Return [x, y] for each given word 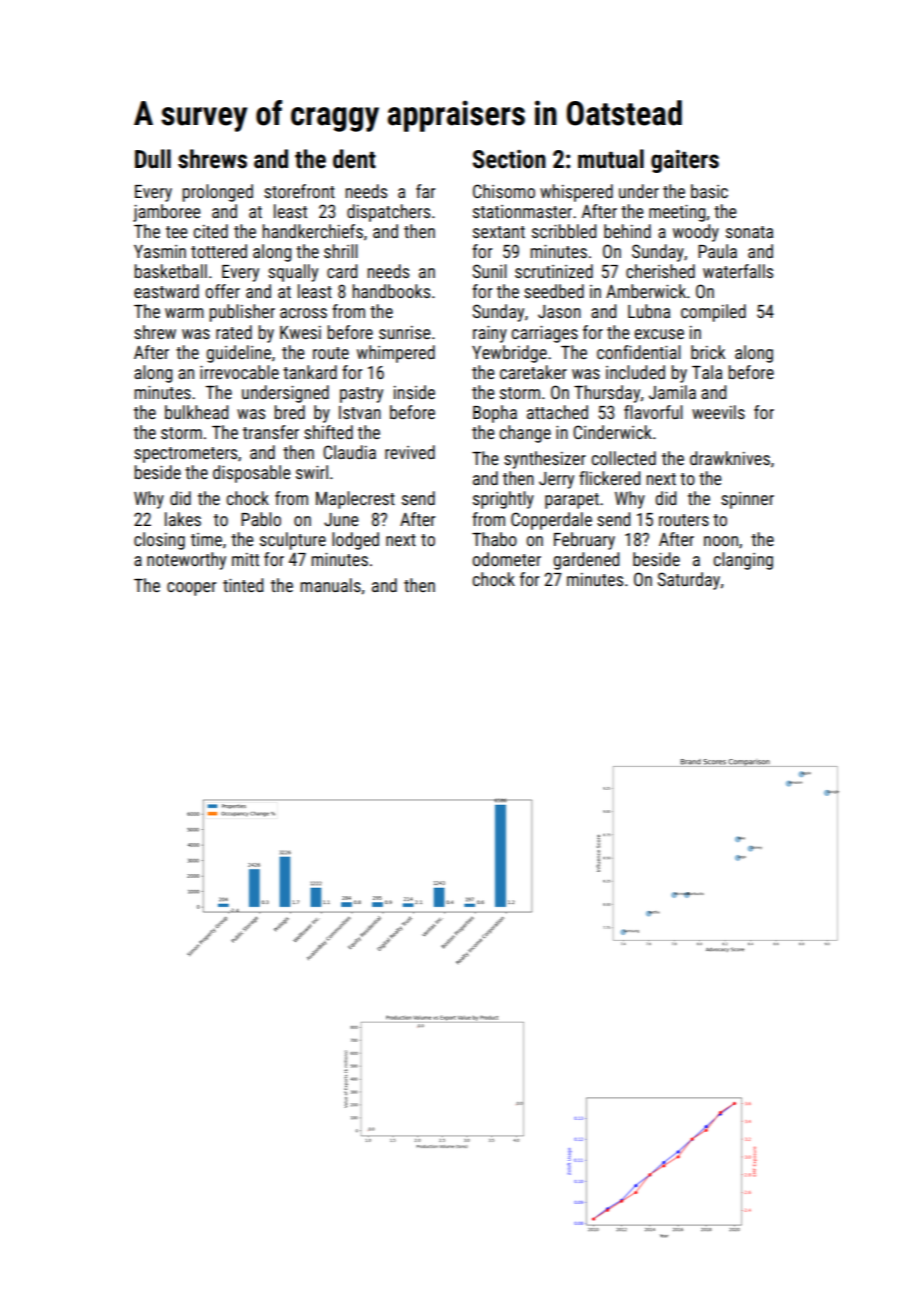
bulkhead [196, 412]
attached [557, 412]
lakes [183, 519]
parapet [572, 501]
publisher [242, 313]
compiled [713, 313]
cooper [191, 589]
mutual [611, 159]
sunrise [405, 332]
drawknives [730, 458]
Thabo [494, 539]
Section [509, 159]
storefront [299, 191]
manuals [331, 585]
